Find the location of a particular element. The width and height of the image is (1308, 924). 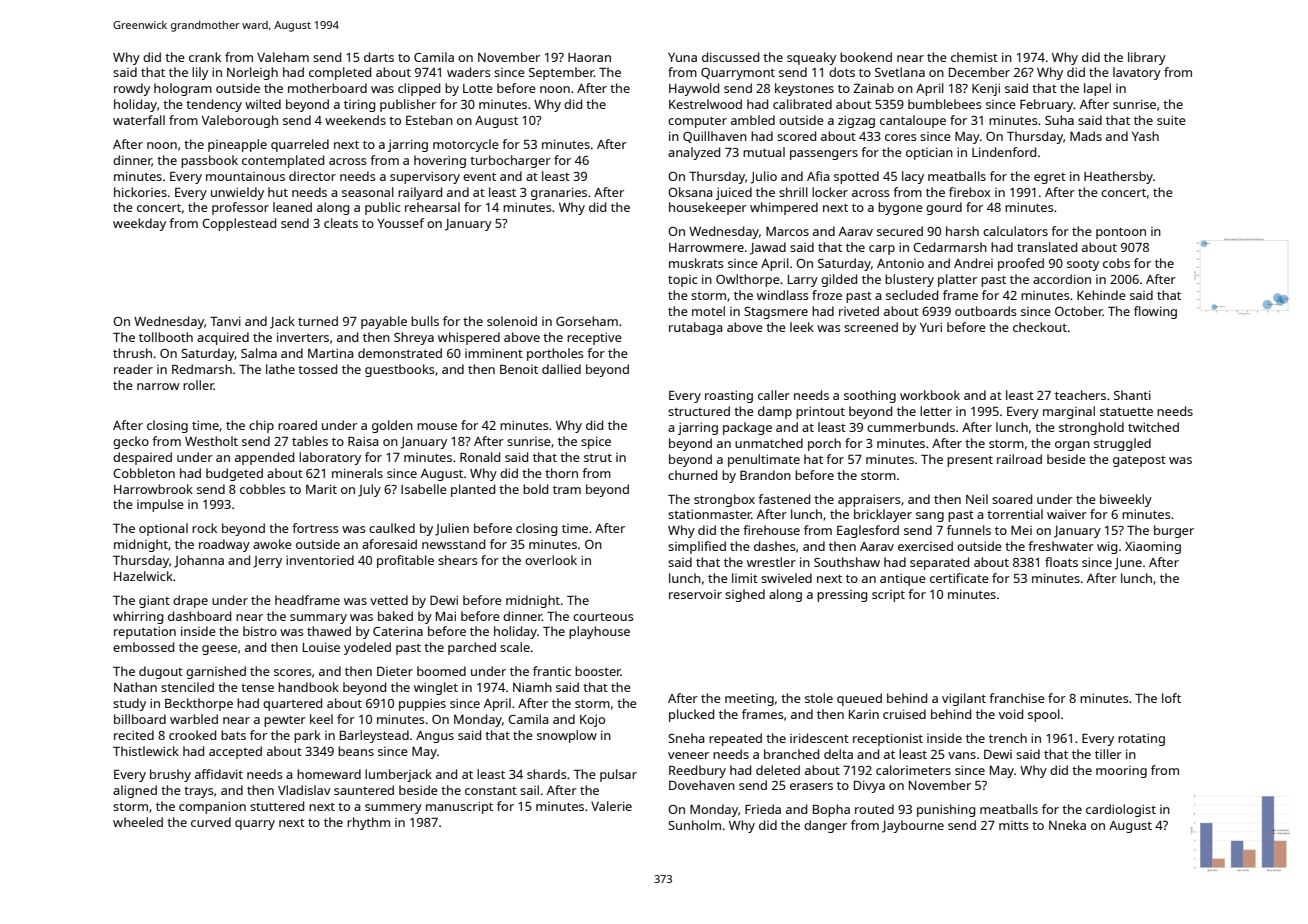

Haoran is located at coordinates (589, 57).
